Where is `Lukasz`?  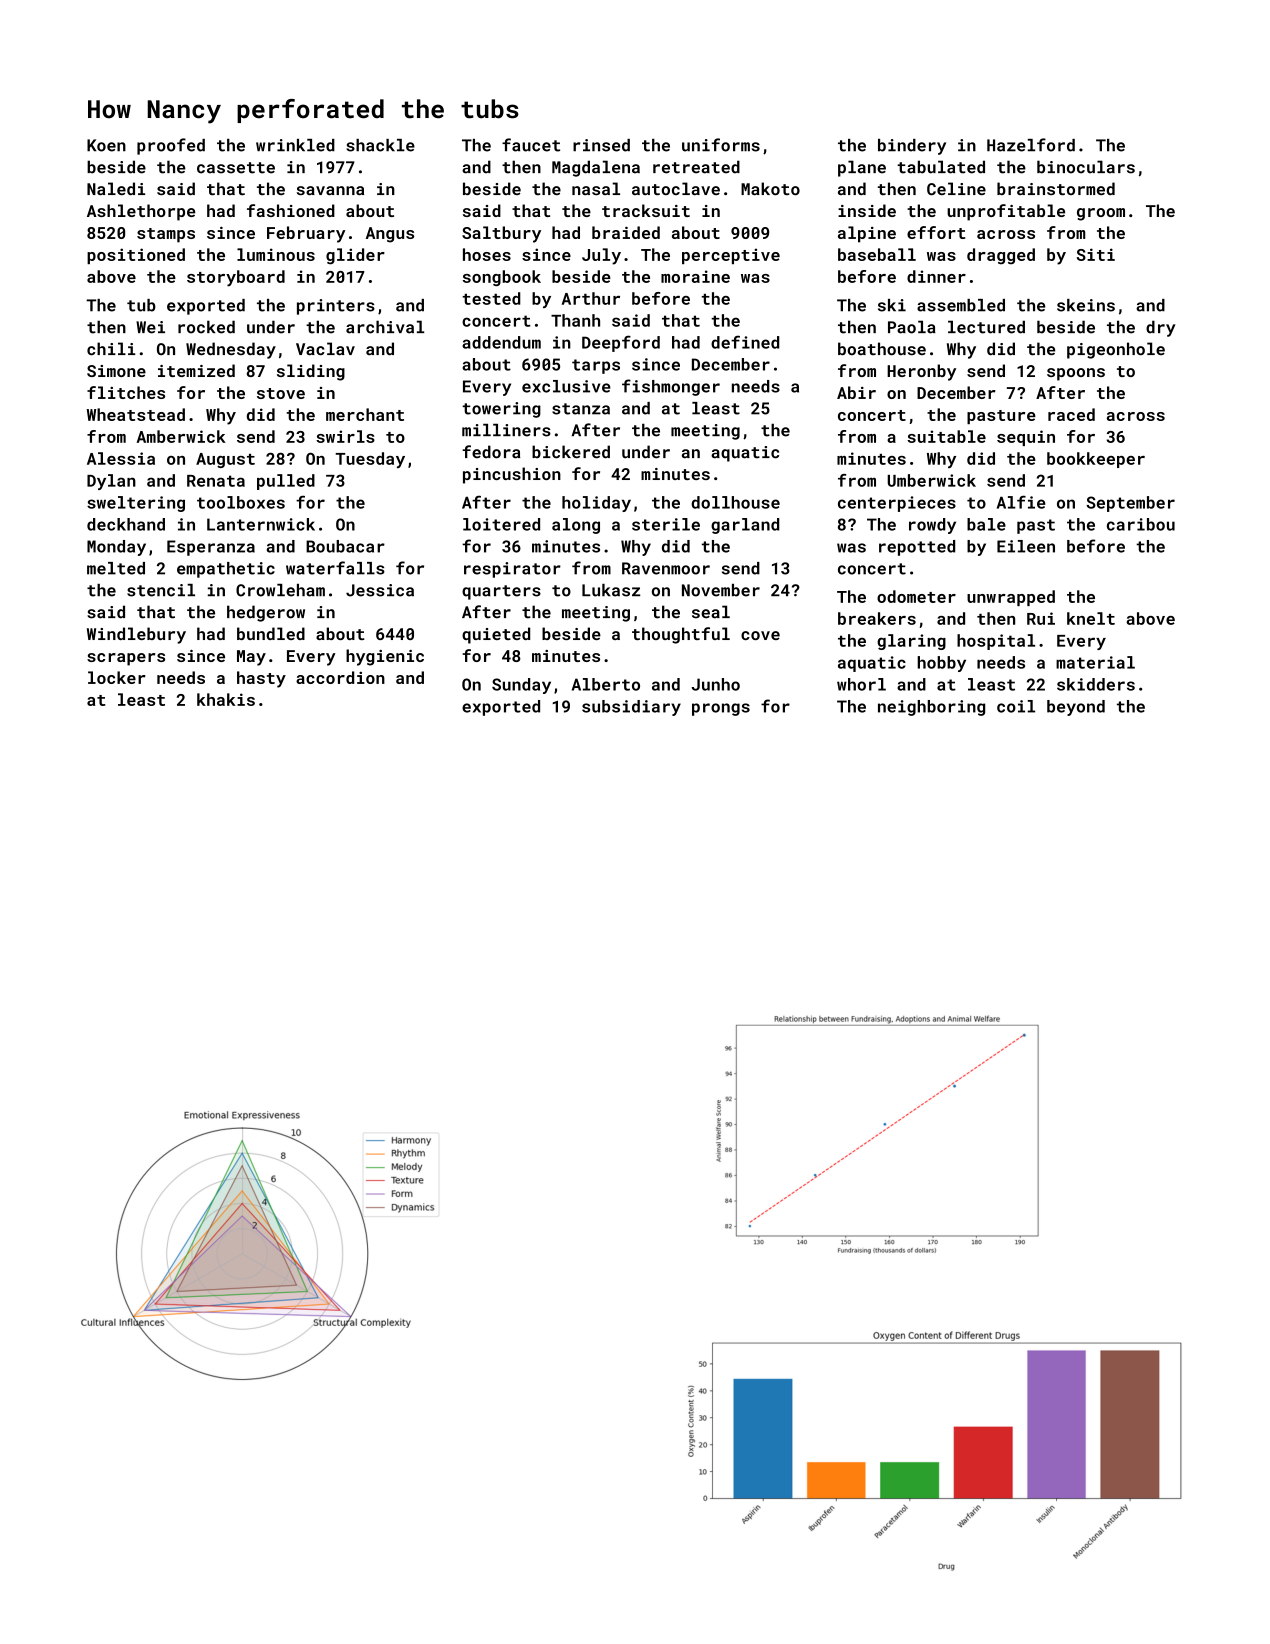
Lukasz is located at coordinates (611, 590).
